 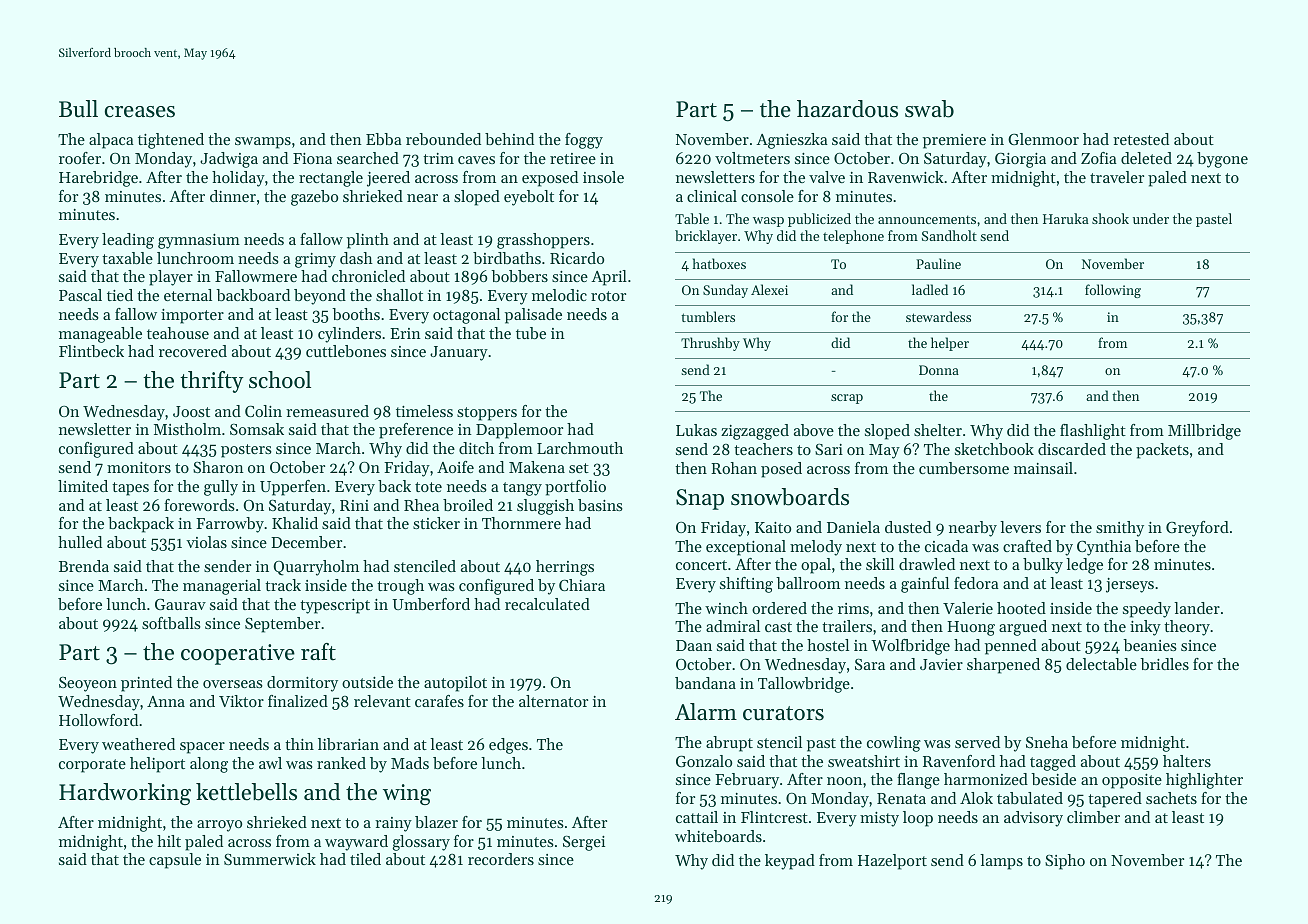 I want to click on served, so click(x=977, y=742).
